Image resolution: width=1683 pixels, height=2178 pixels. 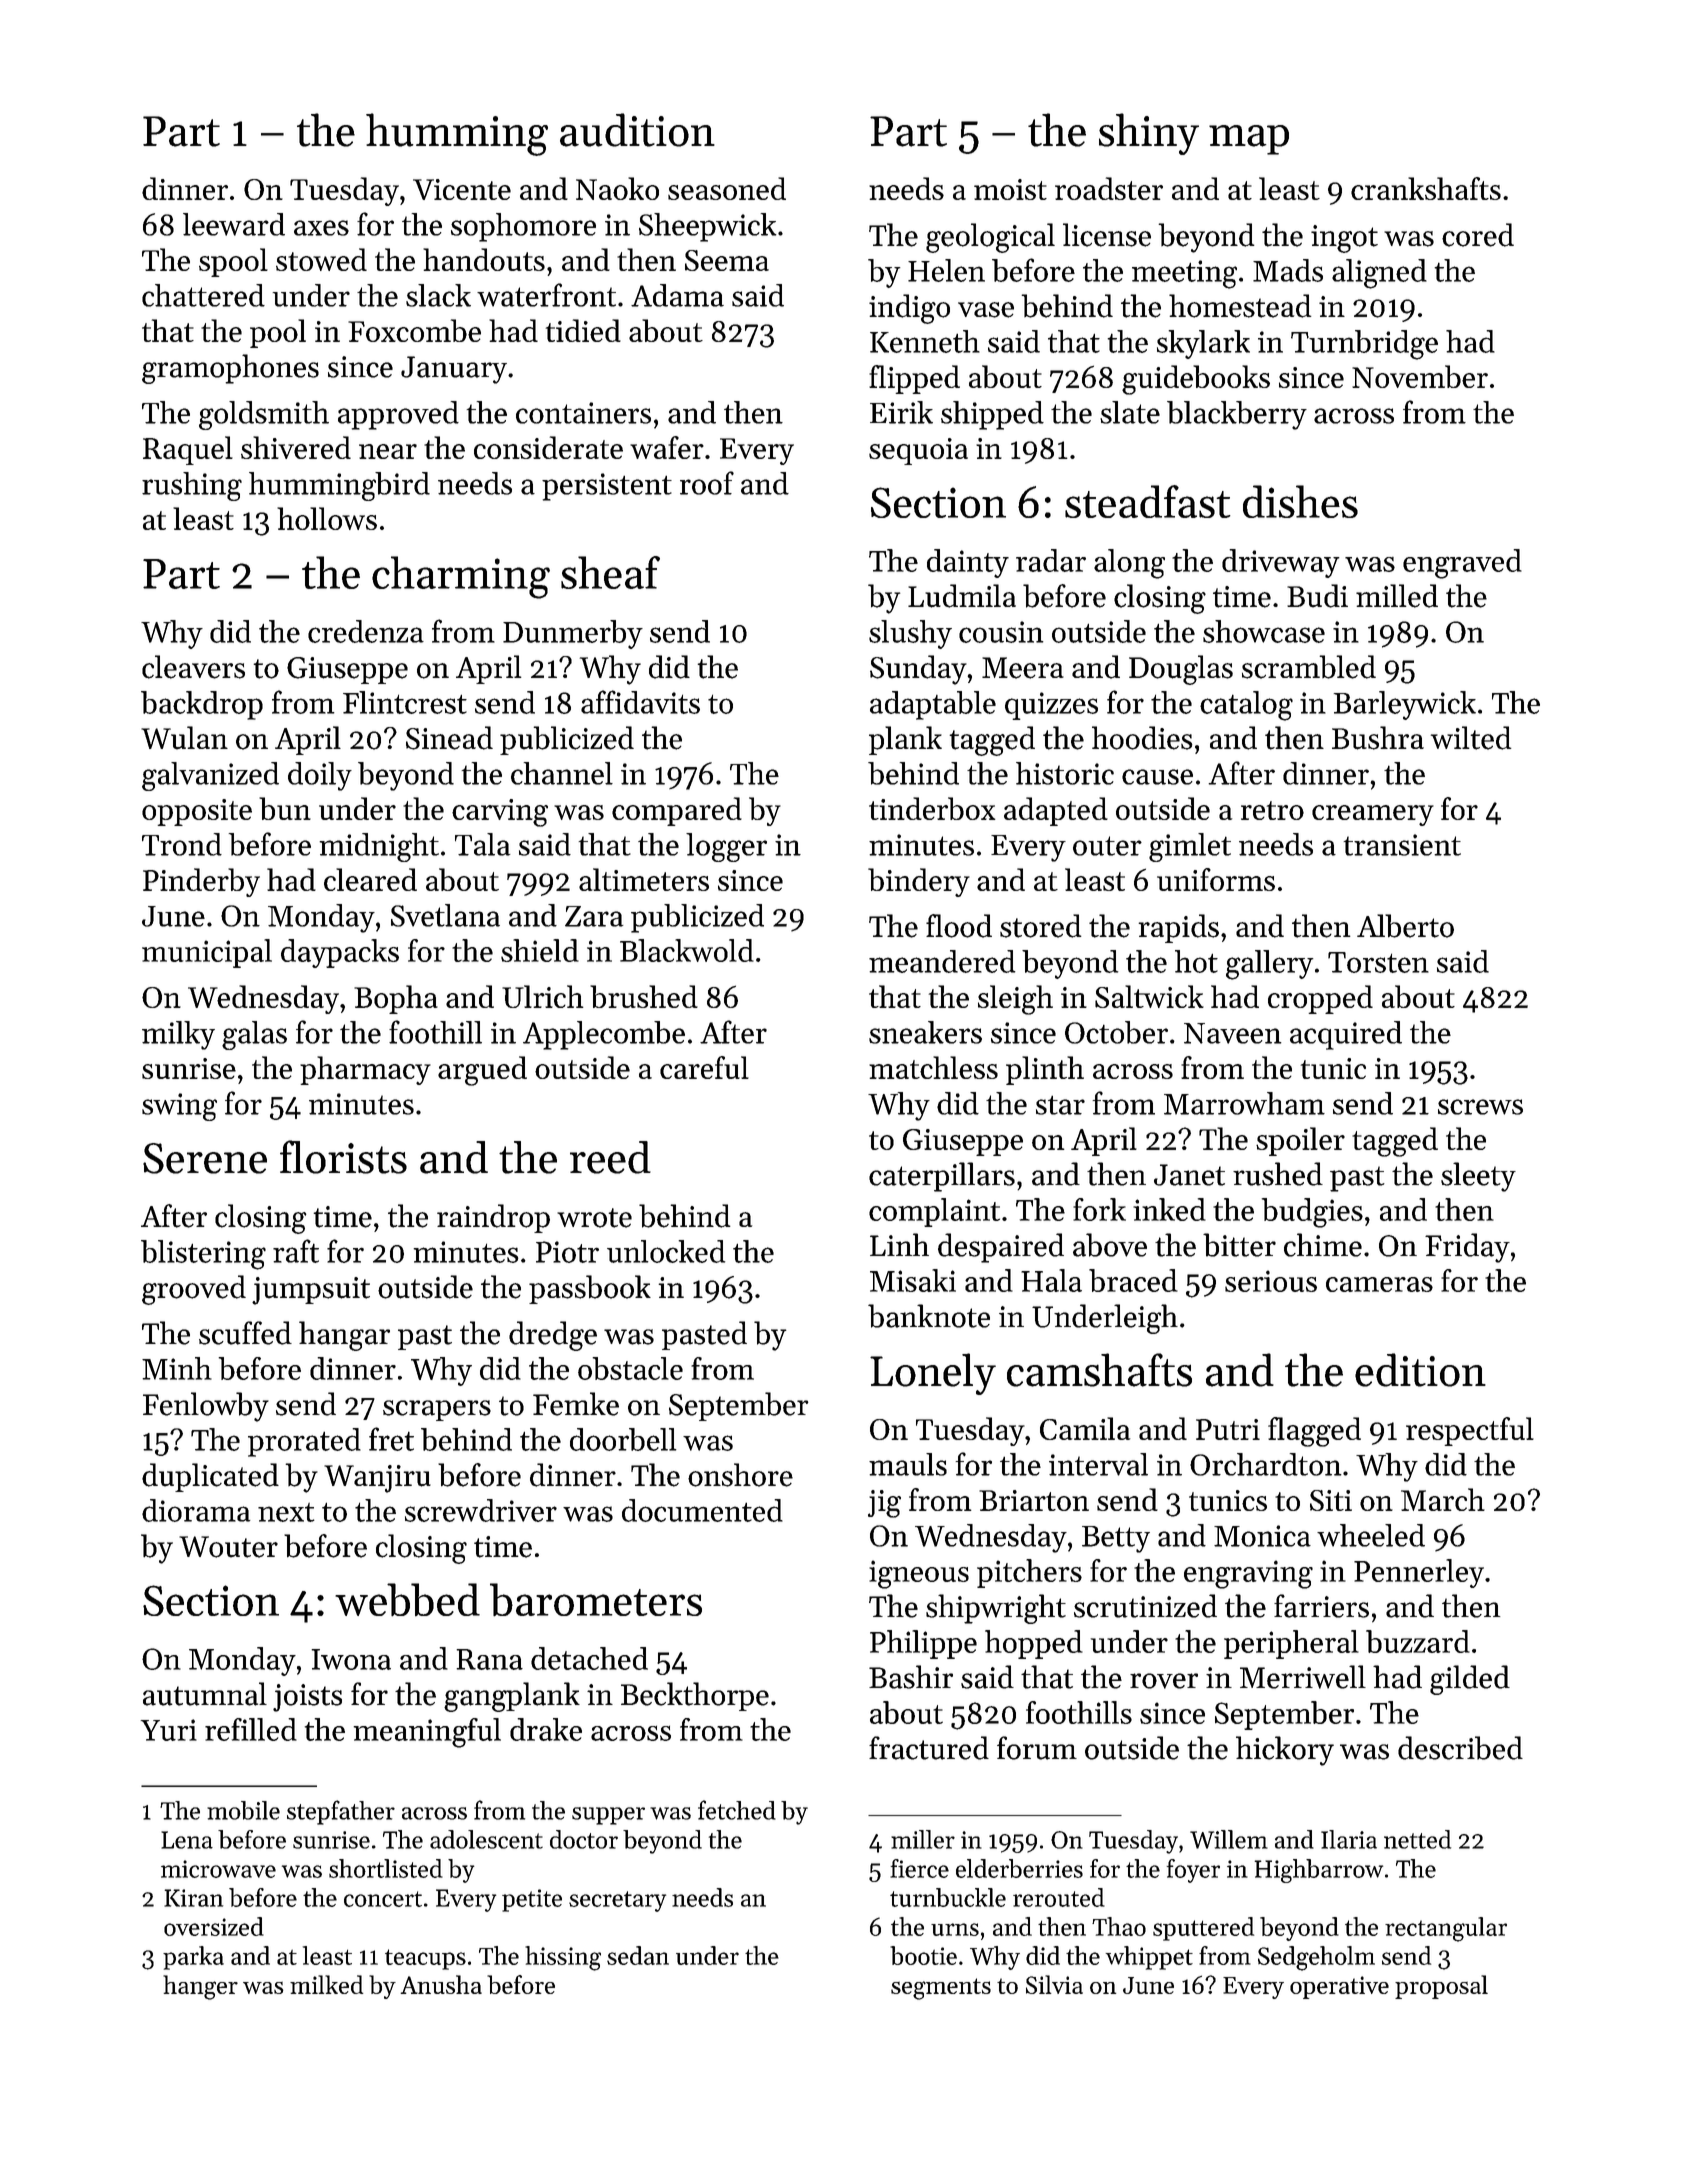 I want to click on matchless, so click(x=933, y=1067).
